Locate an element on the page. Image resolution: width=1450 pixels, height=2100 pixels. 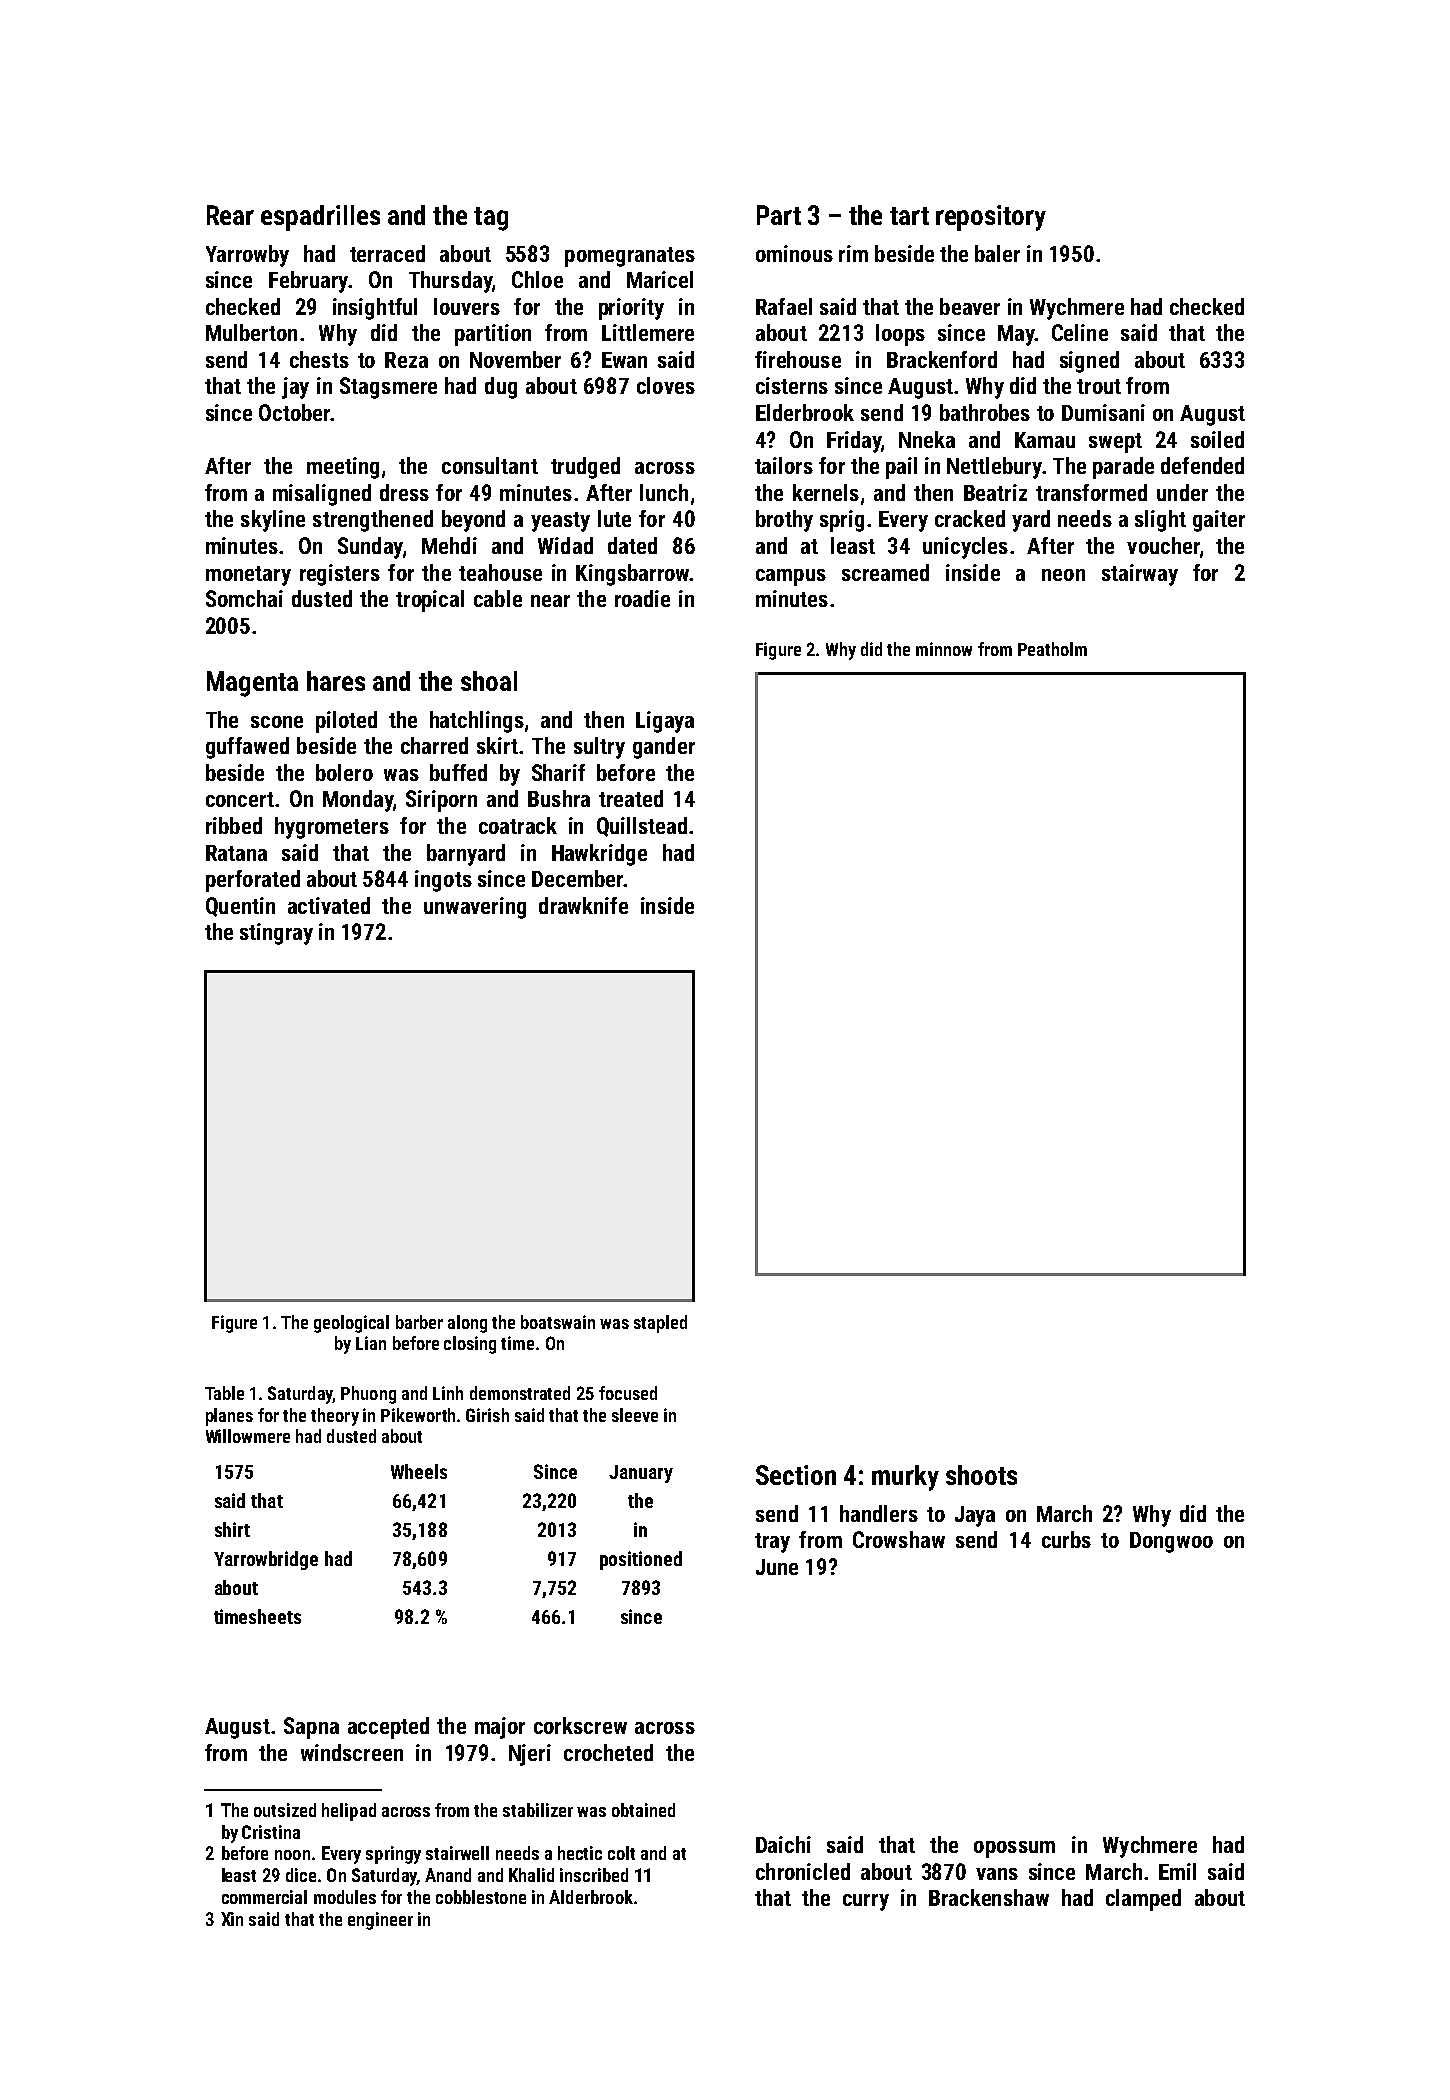
Xin is located at coordinates (232, 1919).
